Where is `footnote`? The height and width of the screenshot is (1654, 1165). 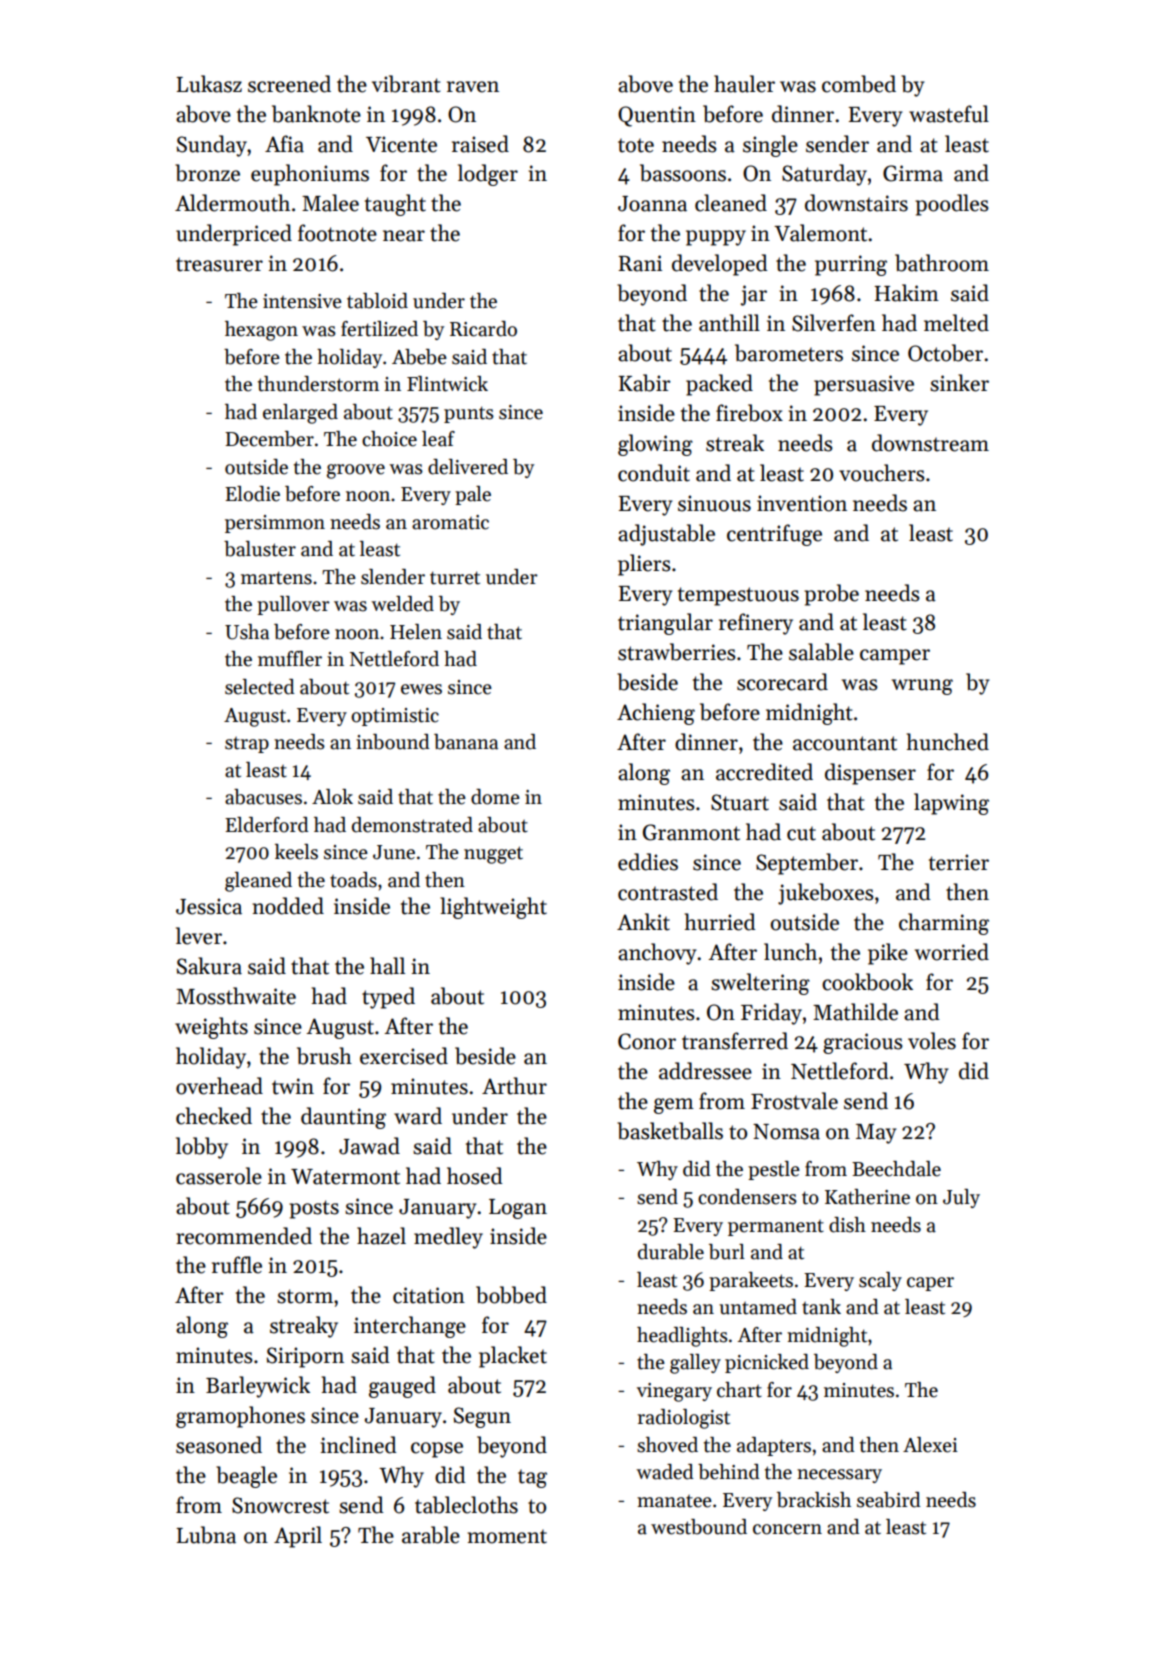
footnote is located at coordinates (337, 233).
